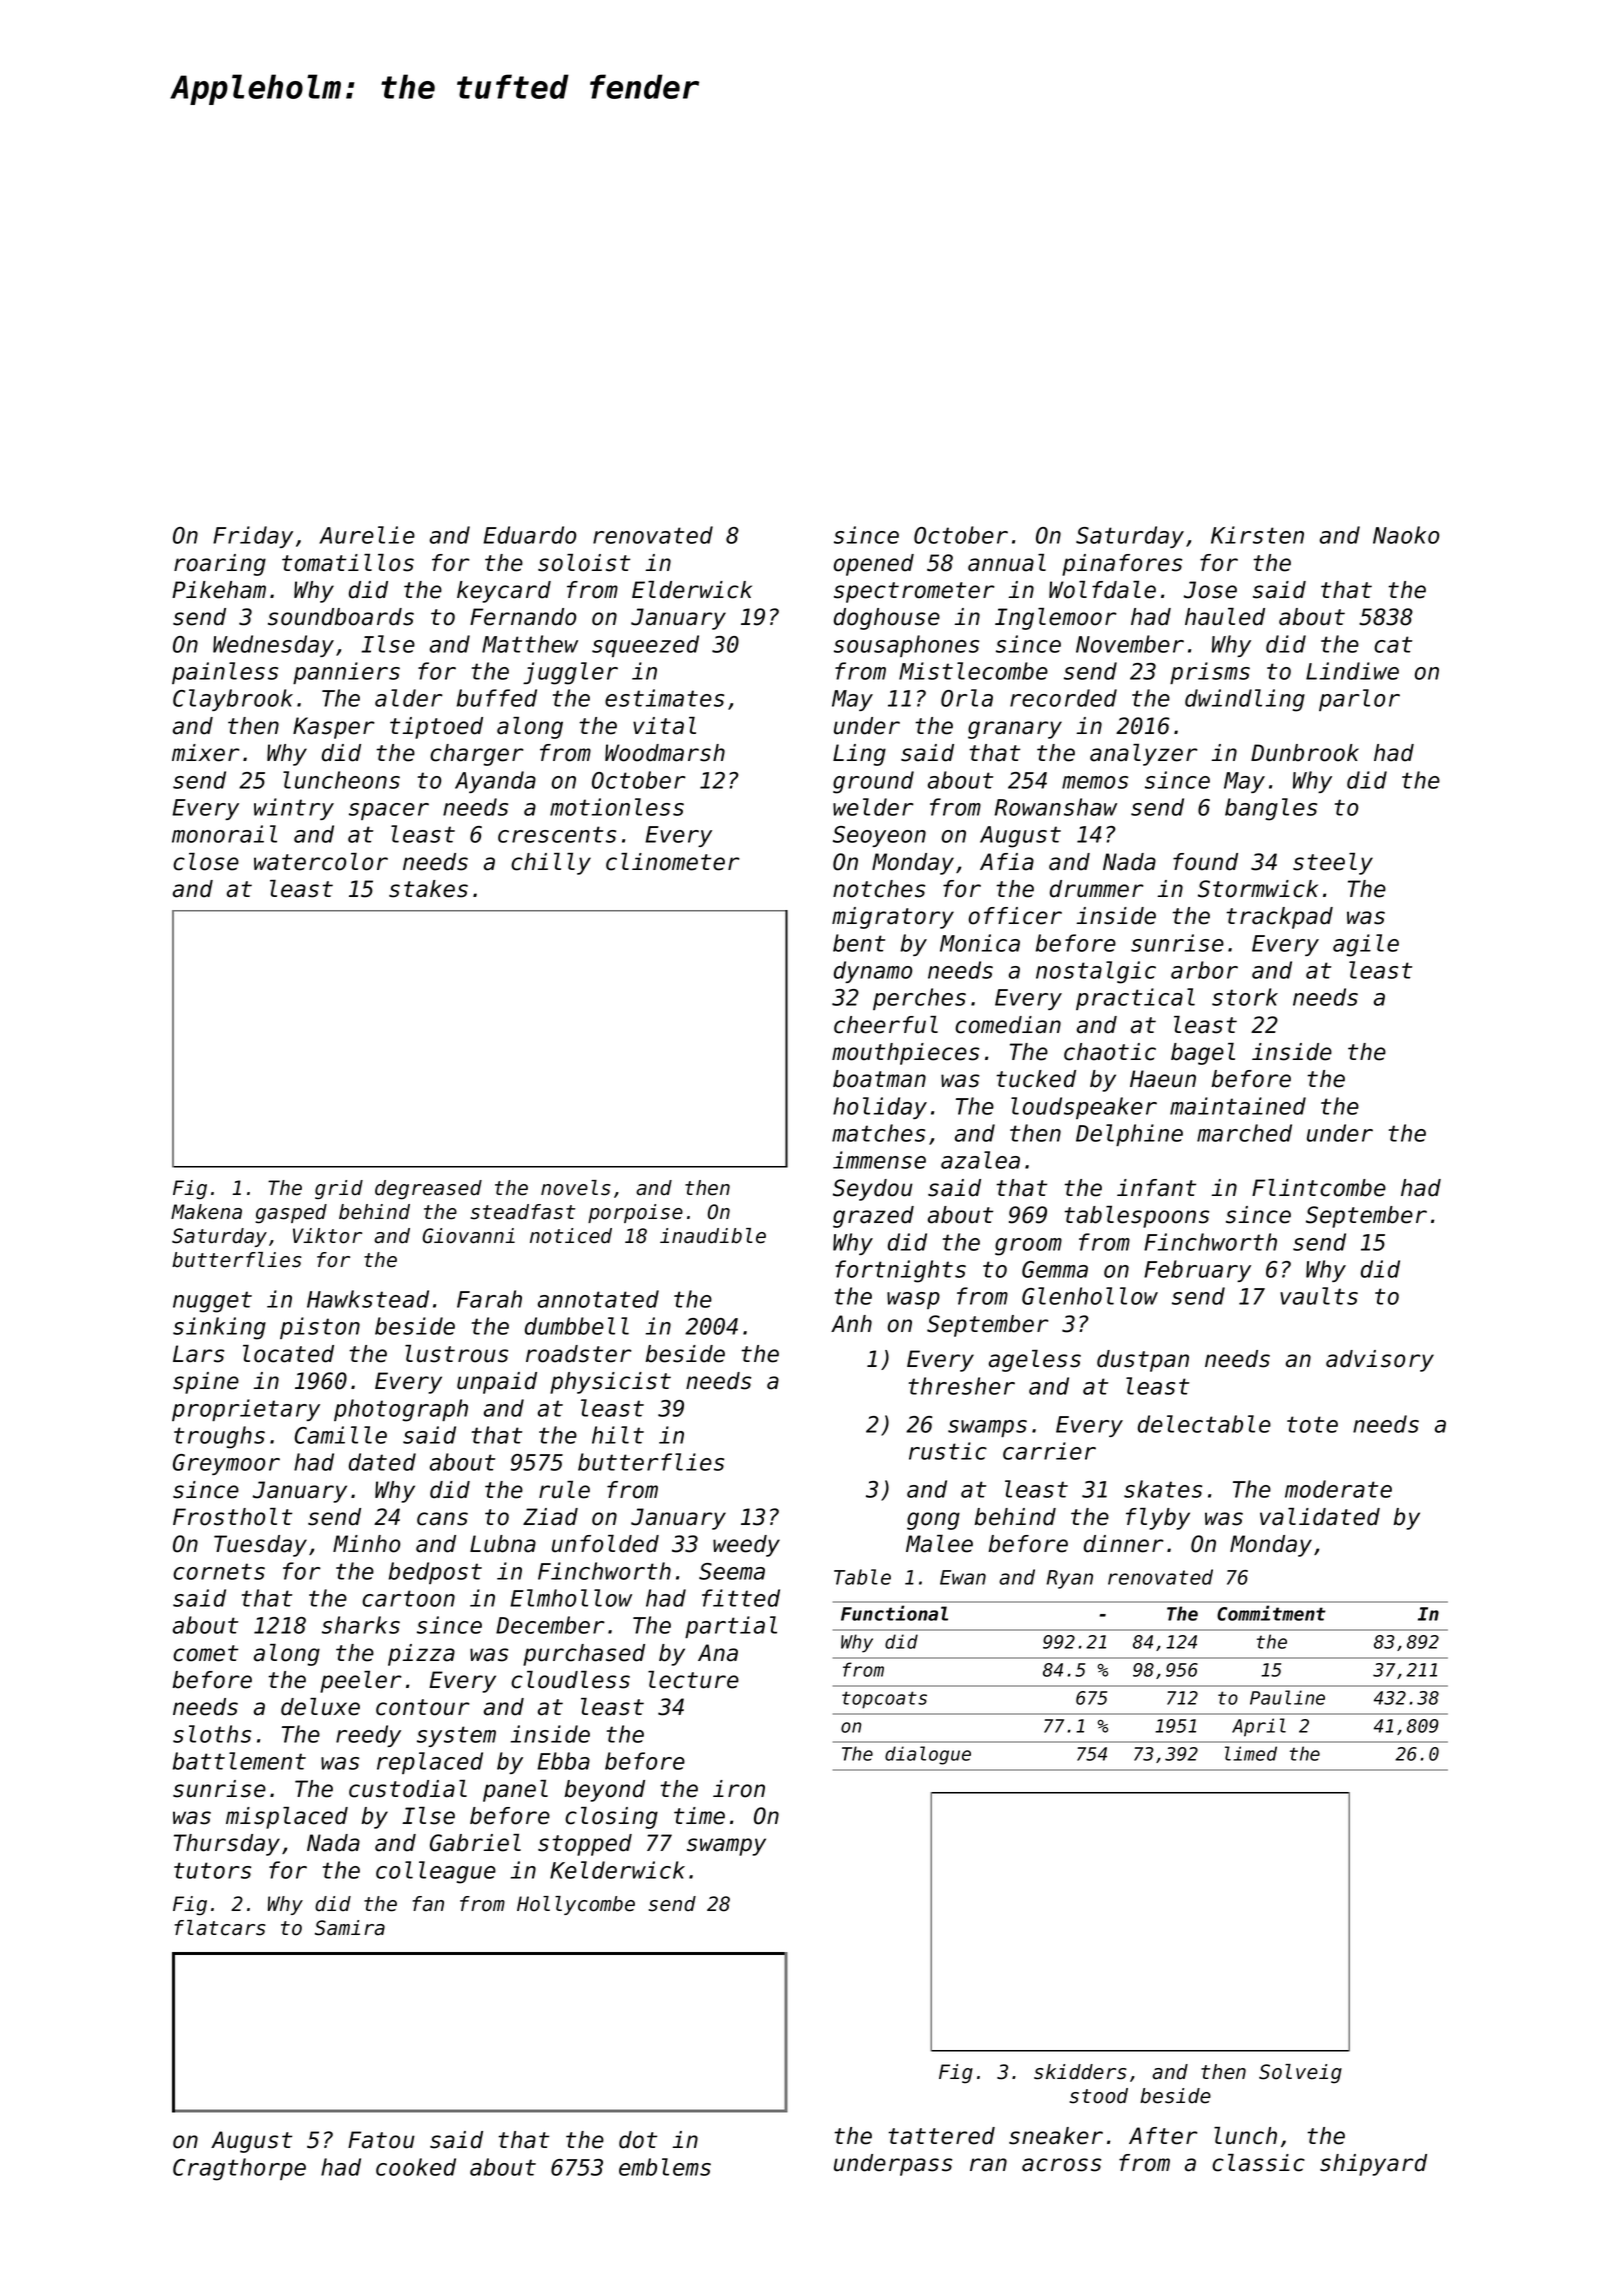  Describe the element at coordinates (205, 1653) in the screenshot. I see `comet` at that location.
